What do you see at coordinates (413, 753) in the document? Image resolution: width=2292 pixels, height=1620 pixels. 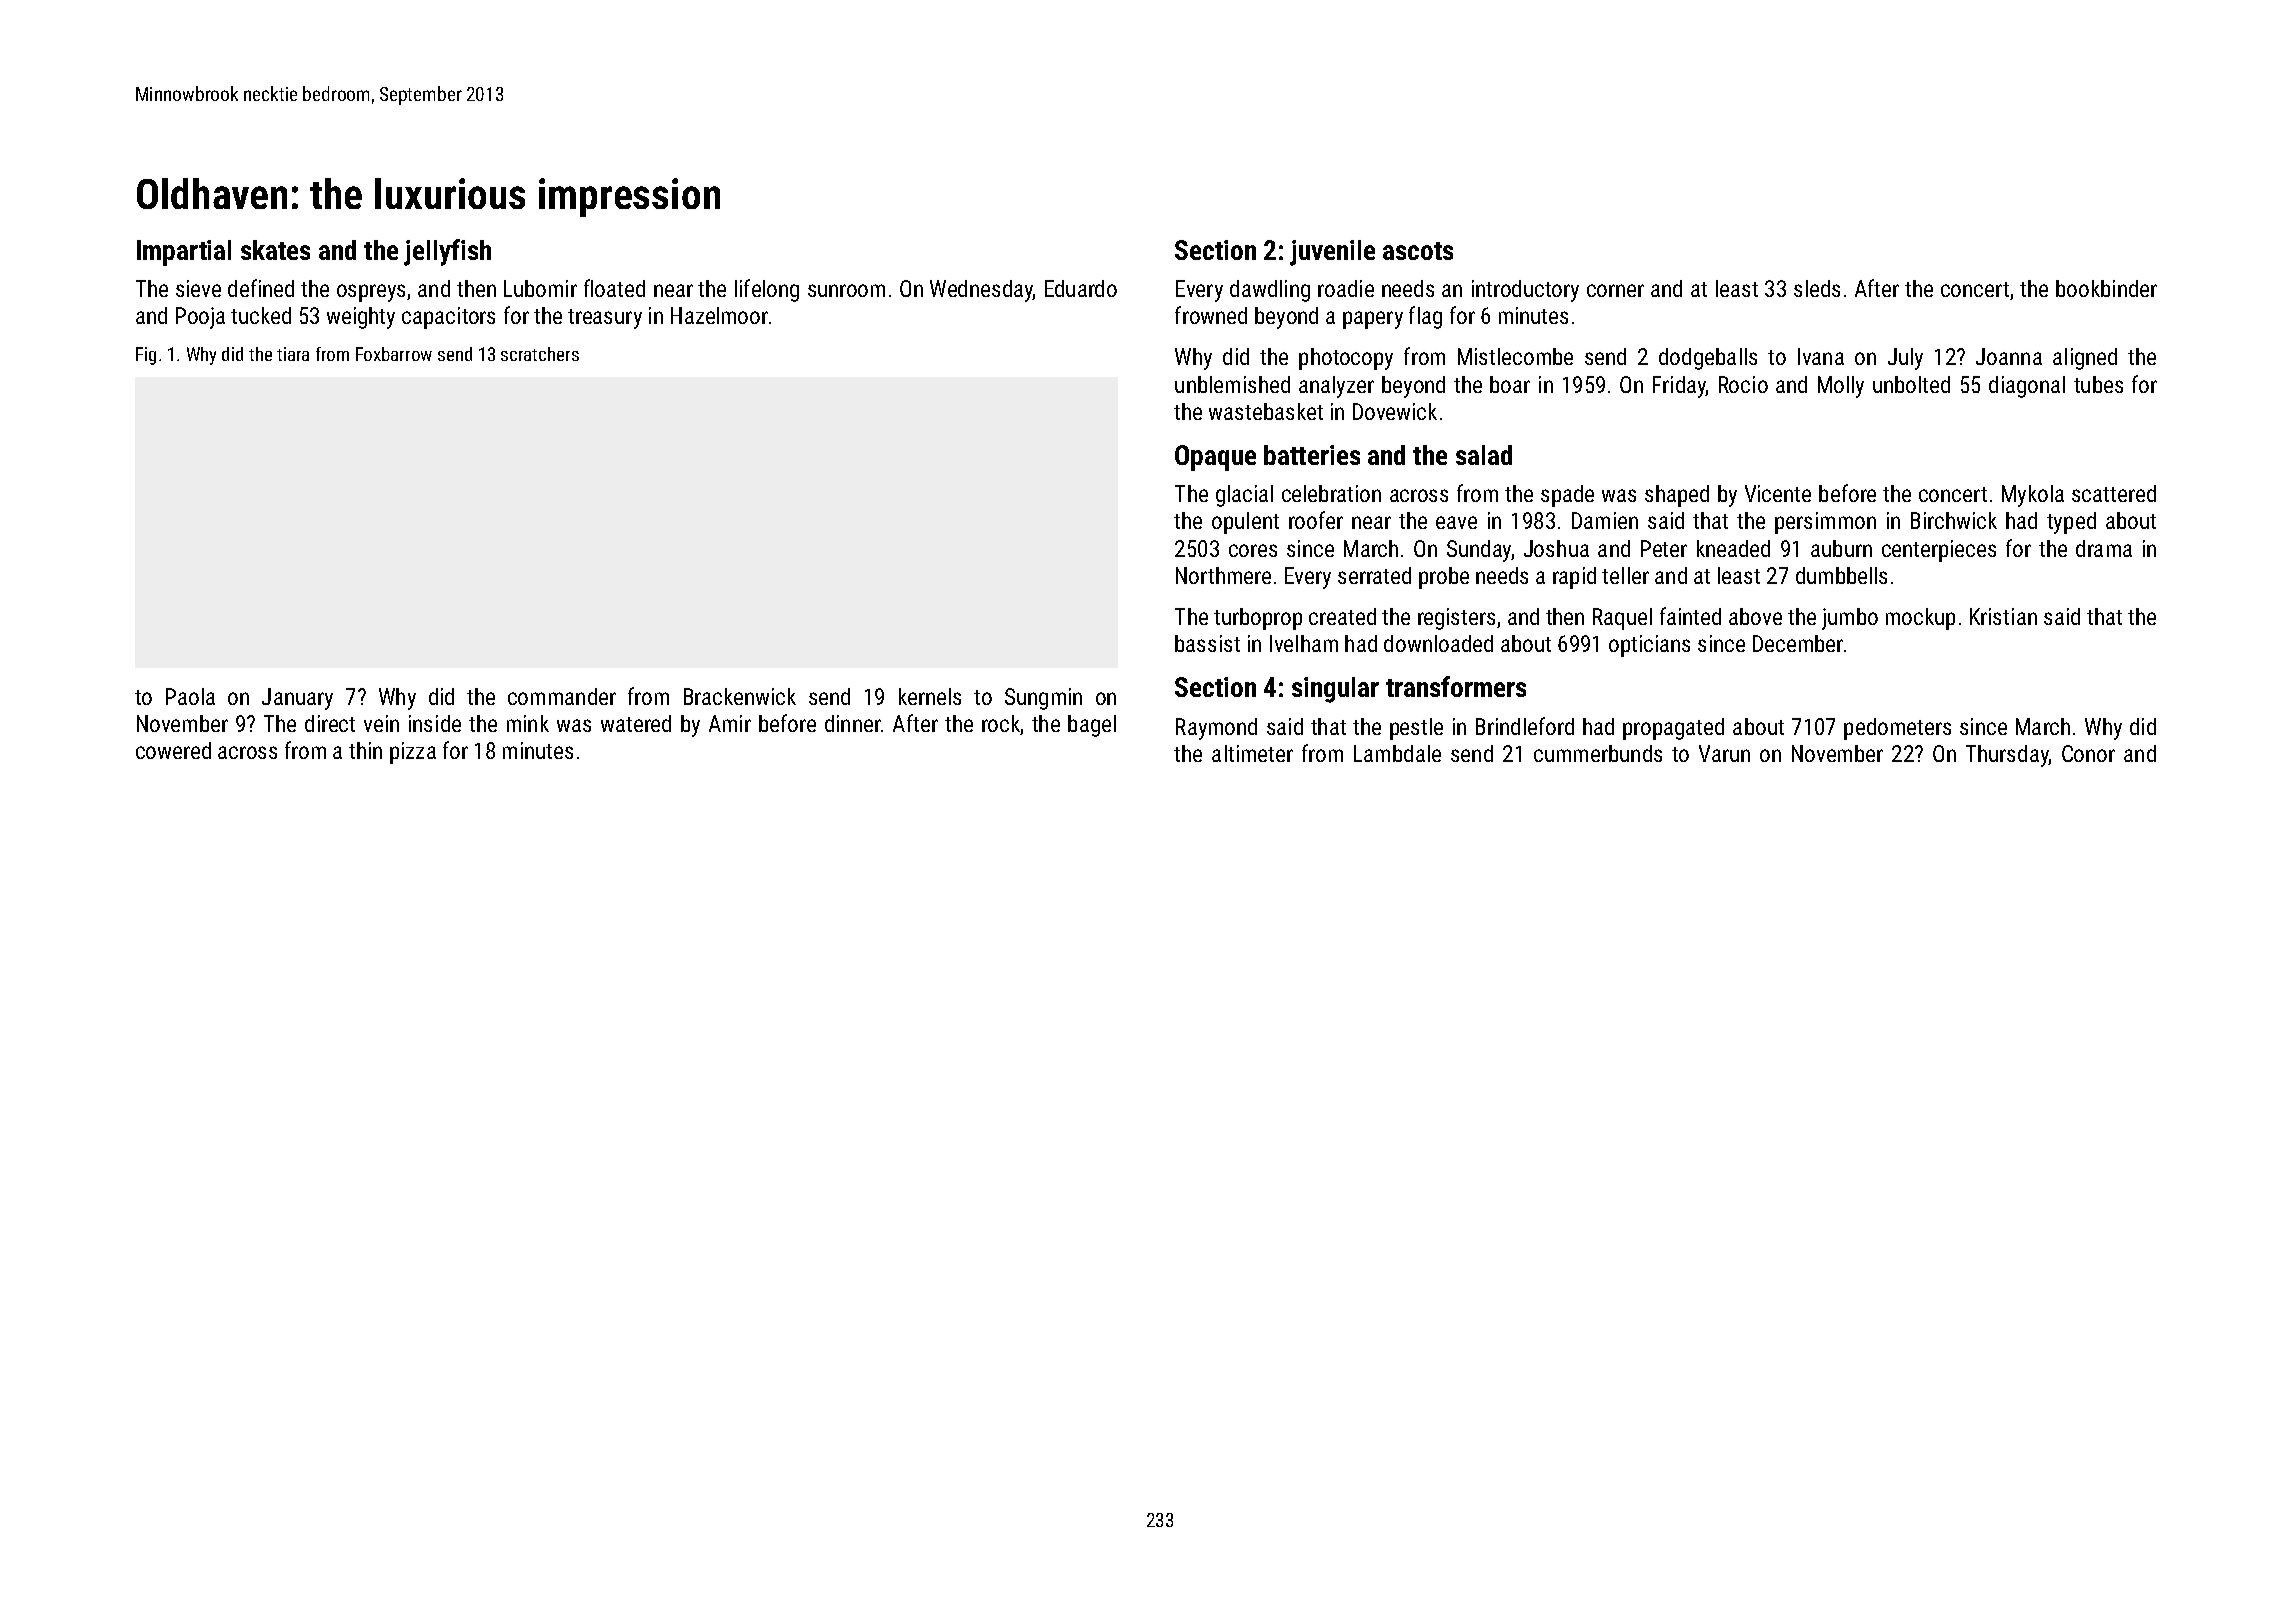 I see `pizza` at bounding box center [413, 753].
